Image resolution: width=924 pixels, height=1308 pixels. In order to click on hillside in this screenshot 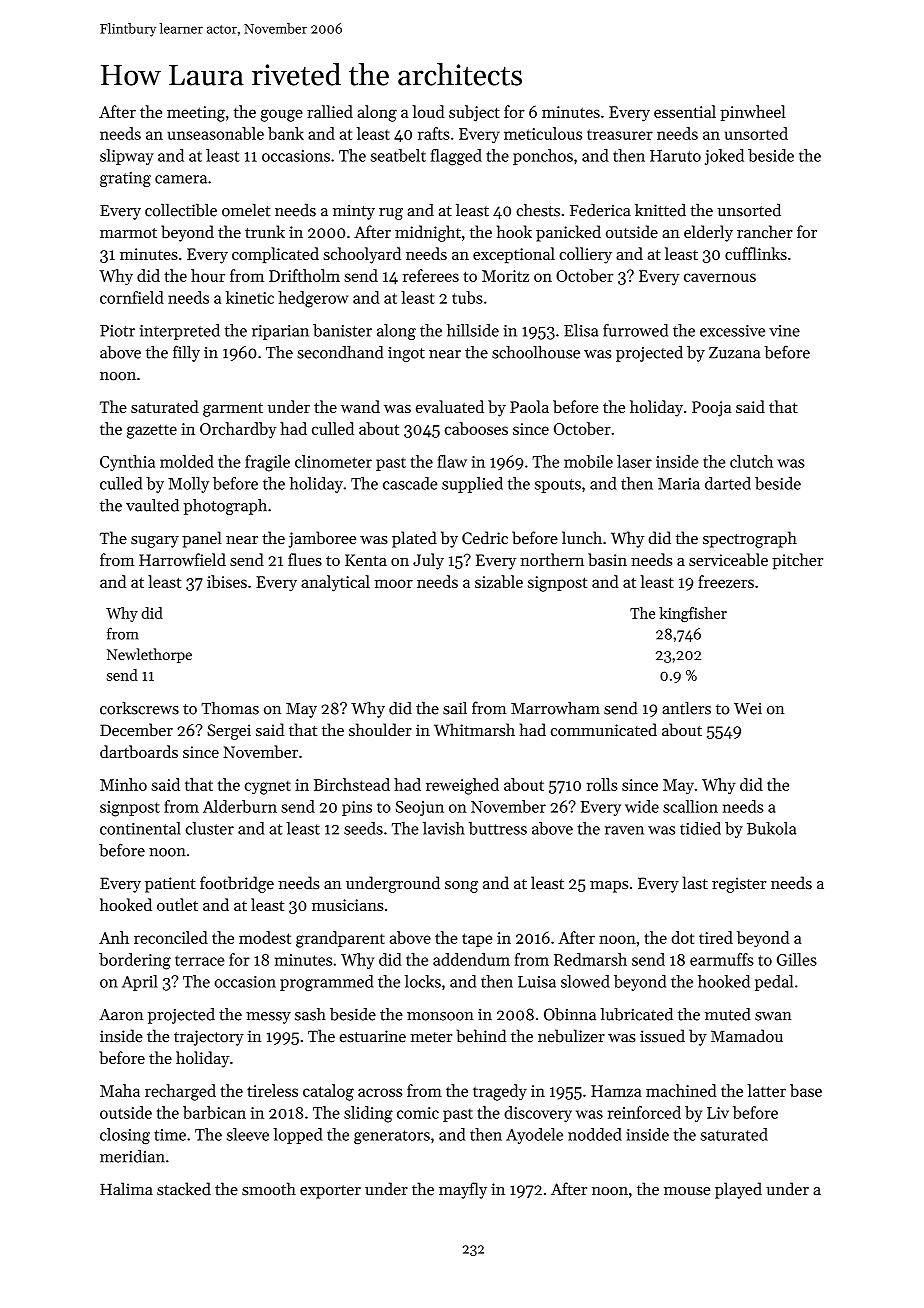, I will do `click(473, 330)`.
